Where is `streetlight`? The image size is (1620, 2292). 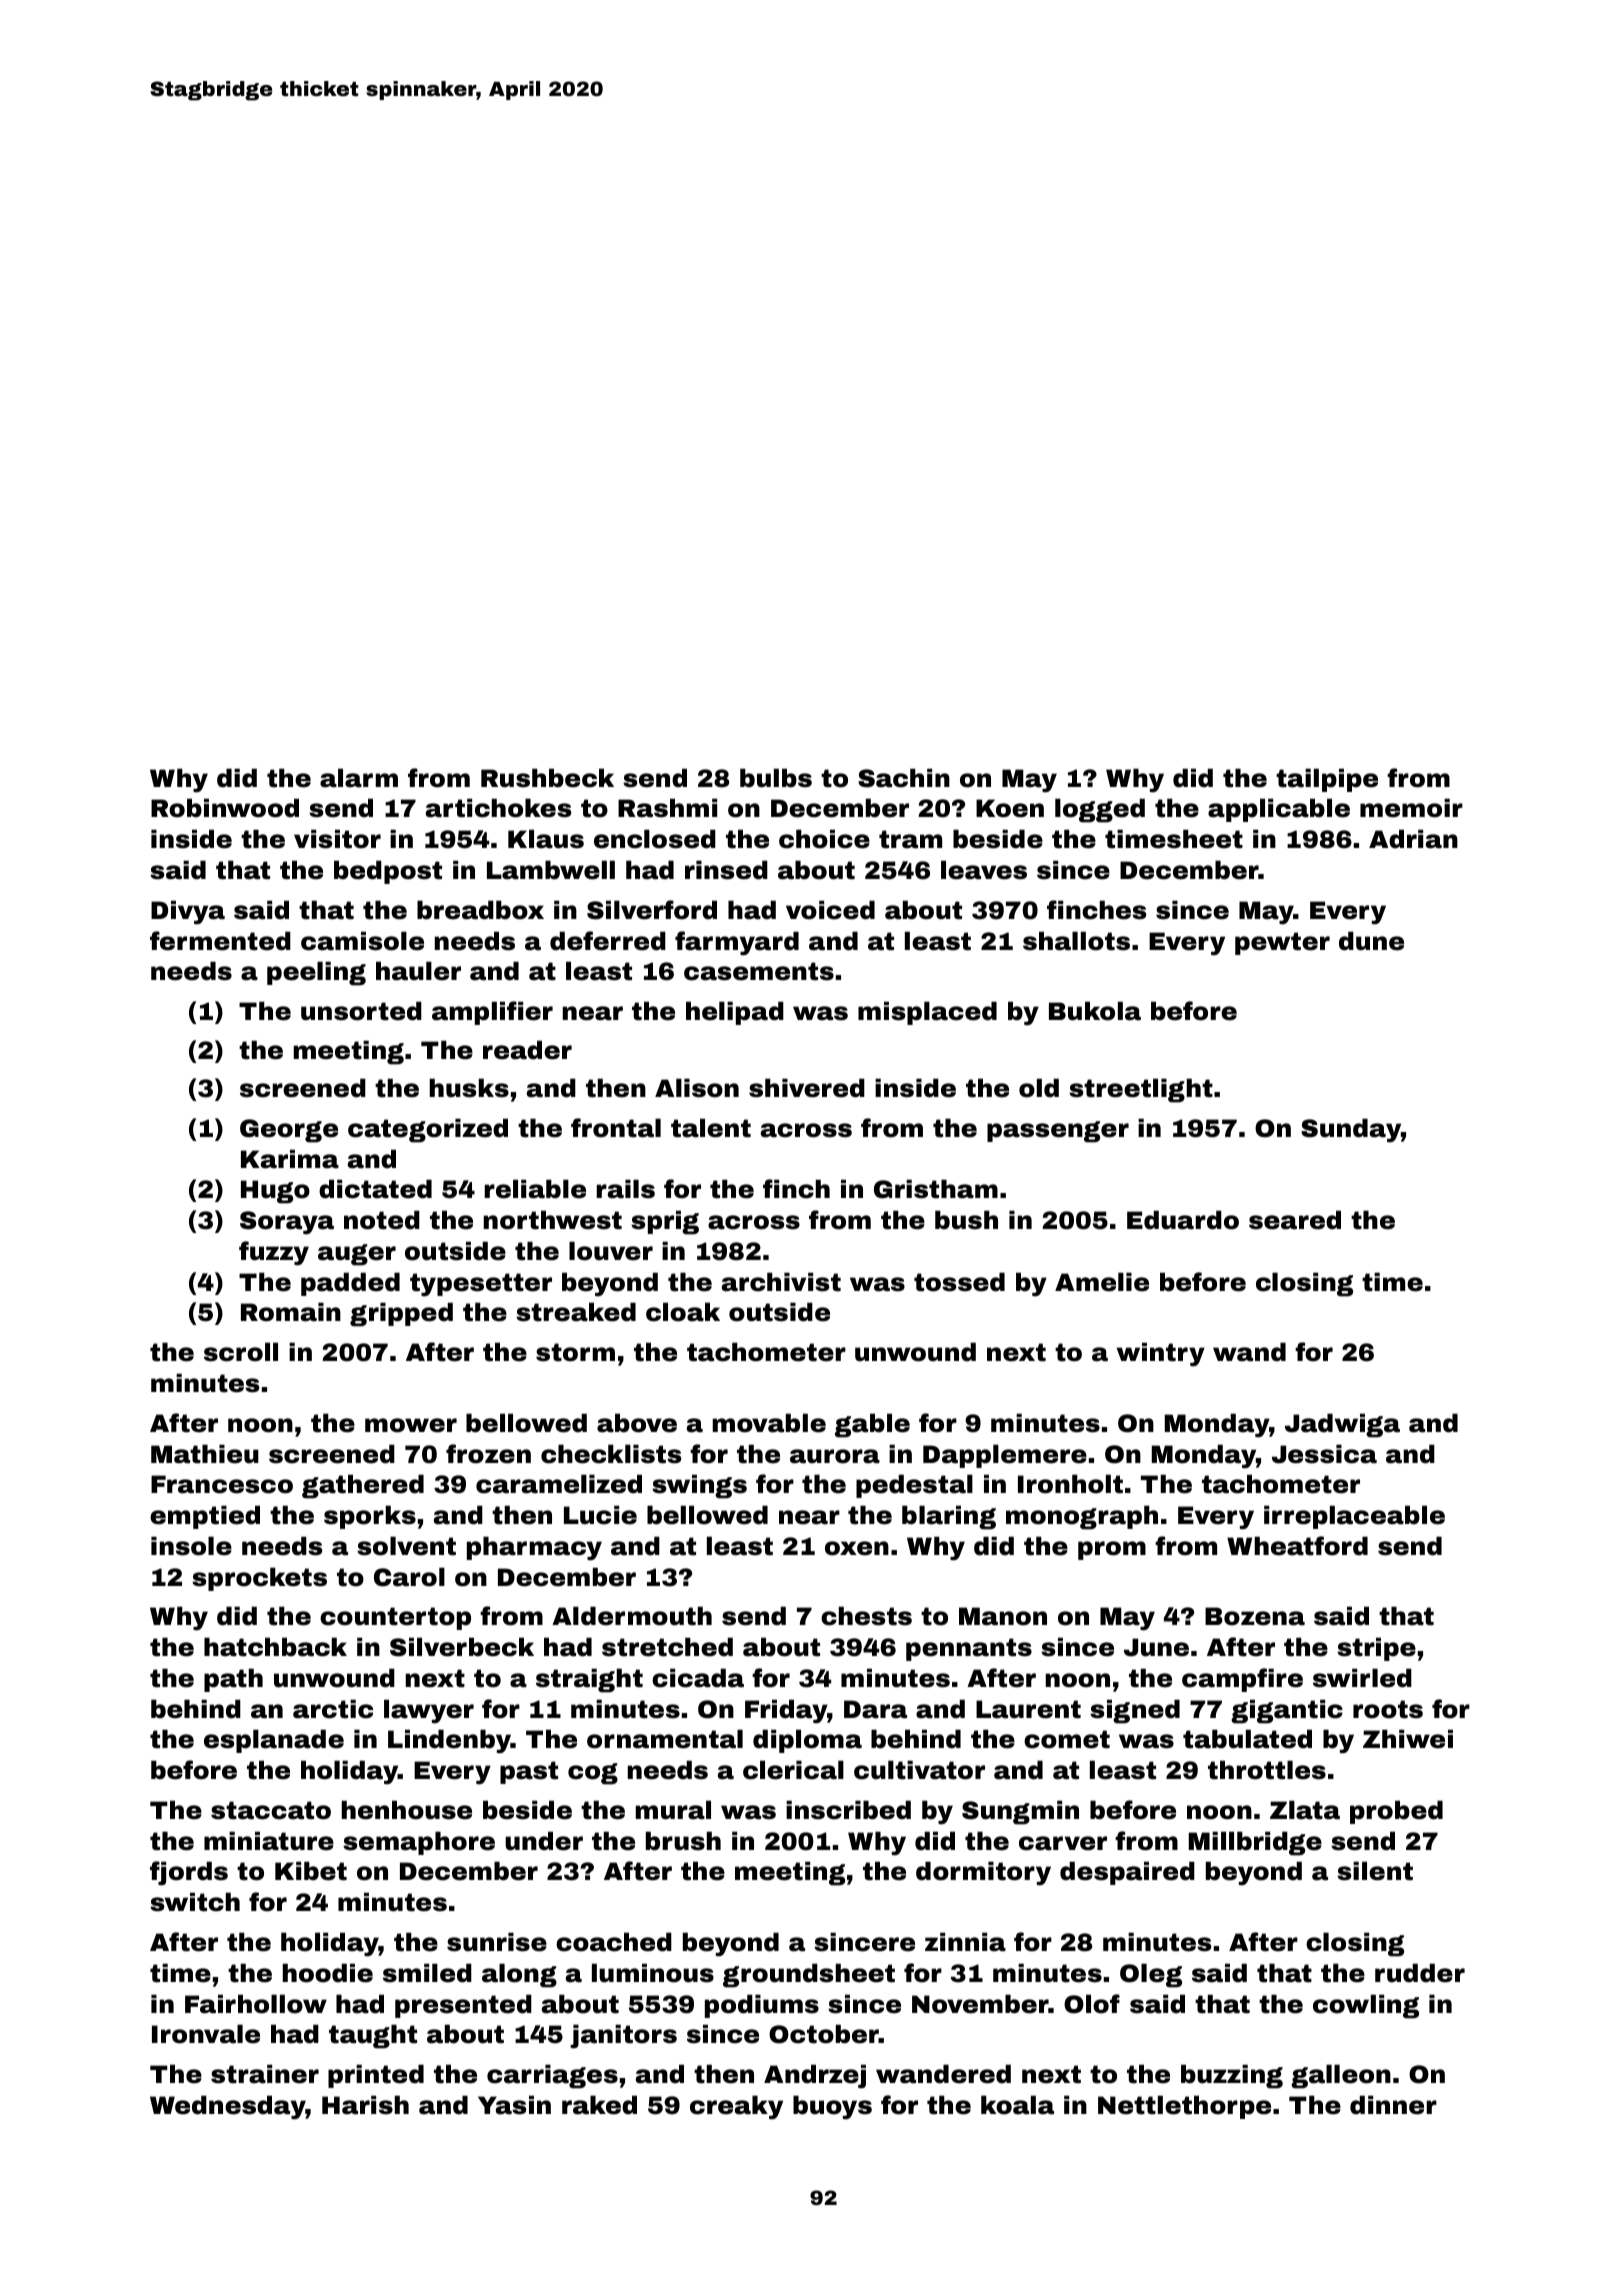
streetlight is located at coordinates (1141, 1090).
